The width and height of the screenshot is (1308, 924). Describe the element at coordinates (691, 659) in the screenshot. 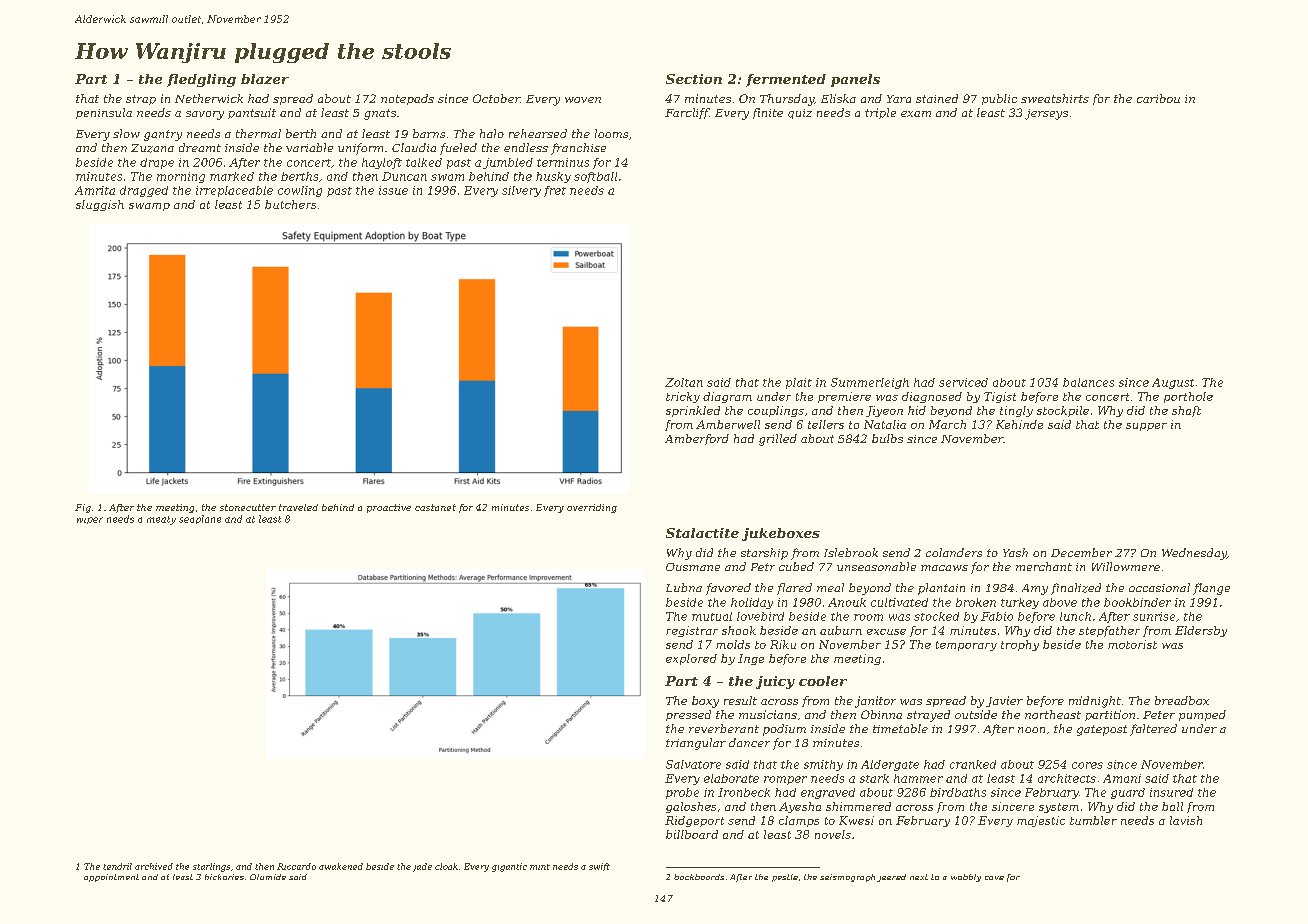

I see `explored` at that location.
